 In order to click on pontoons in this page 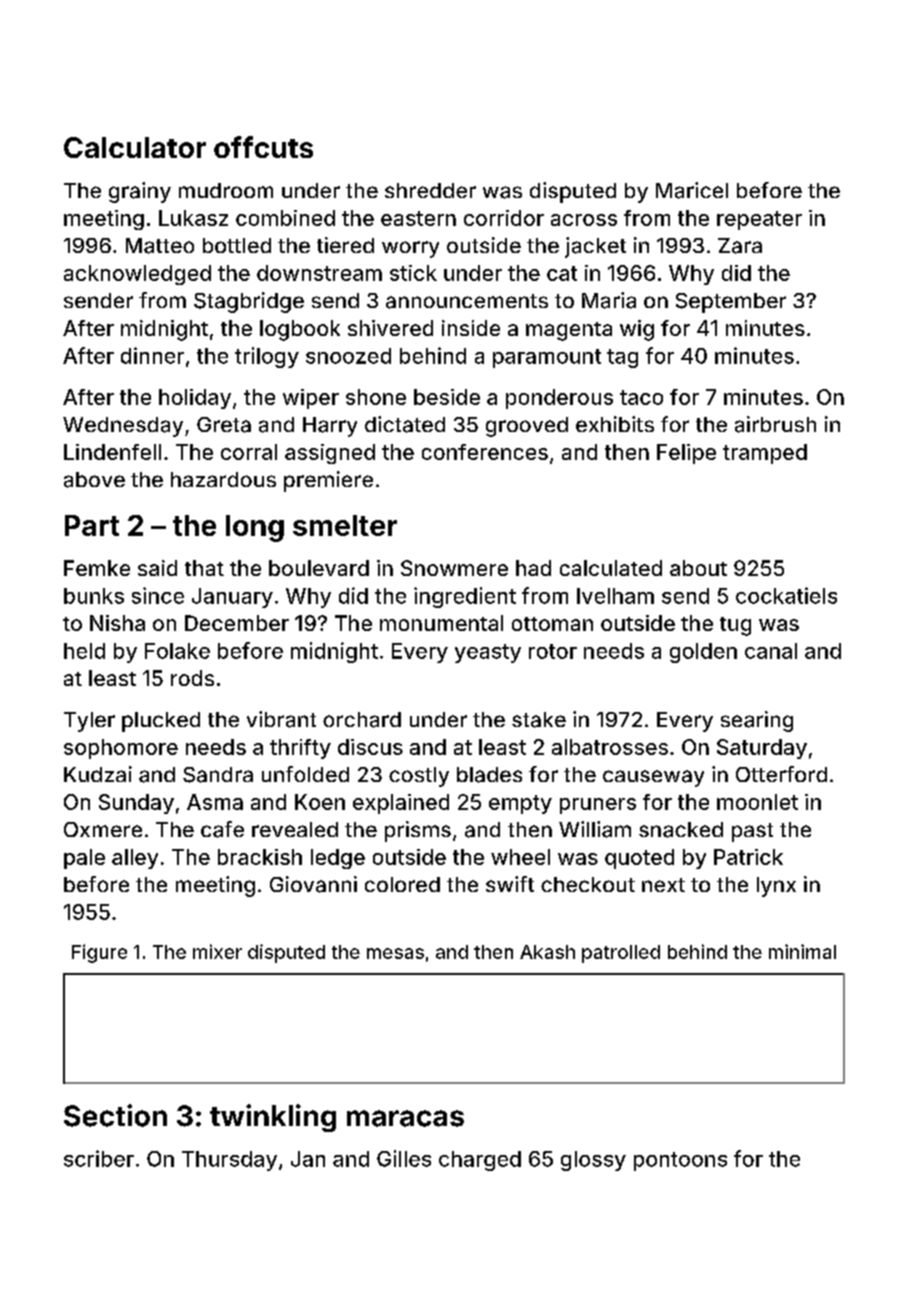, I will do `click(680, 1161)`.
